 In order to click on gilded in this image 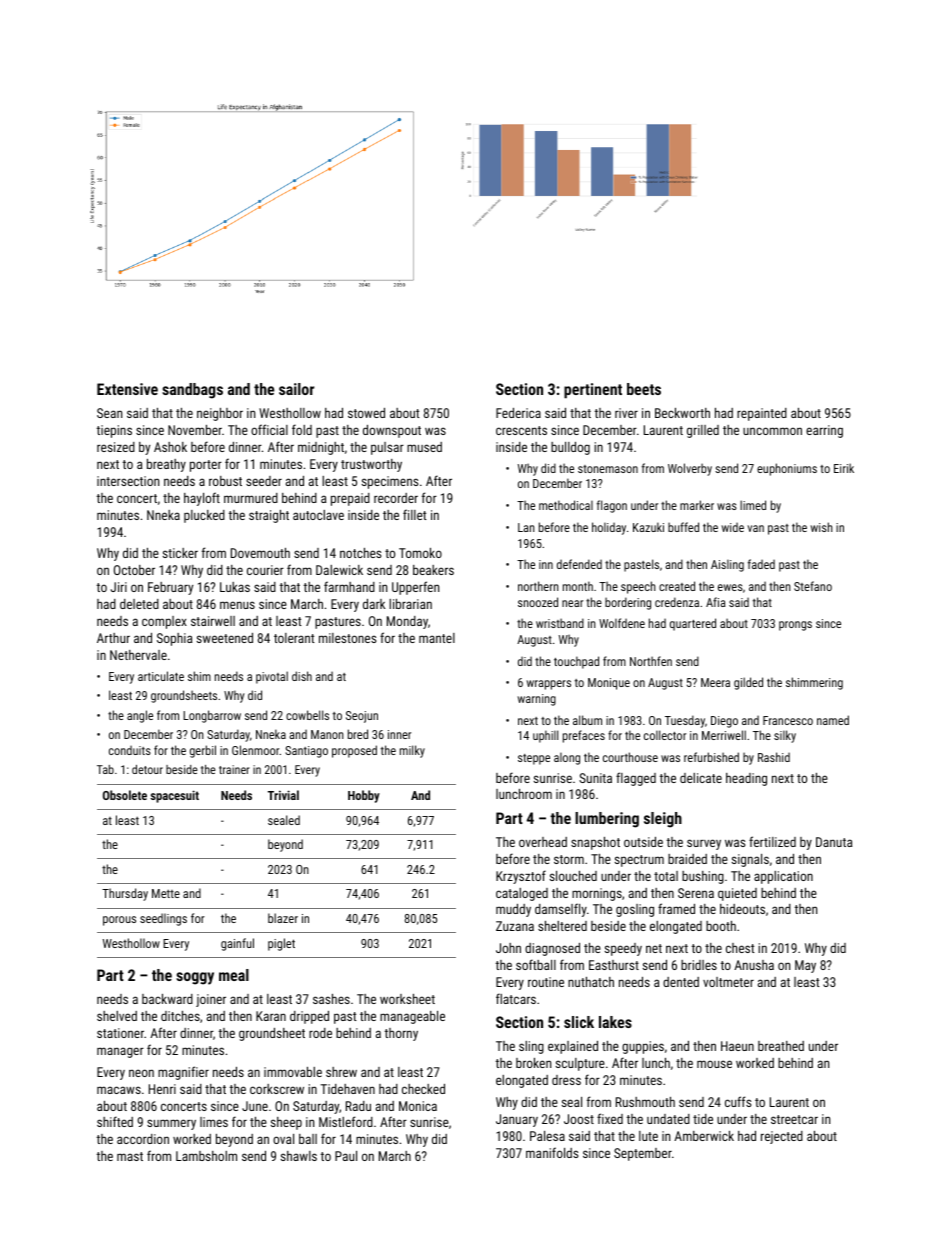, I will do `click(748, 683)`.
